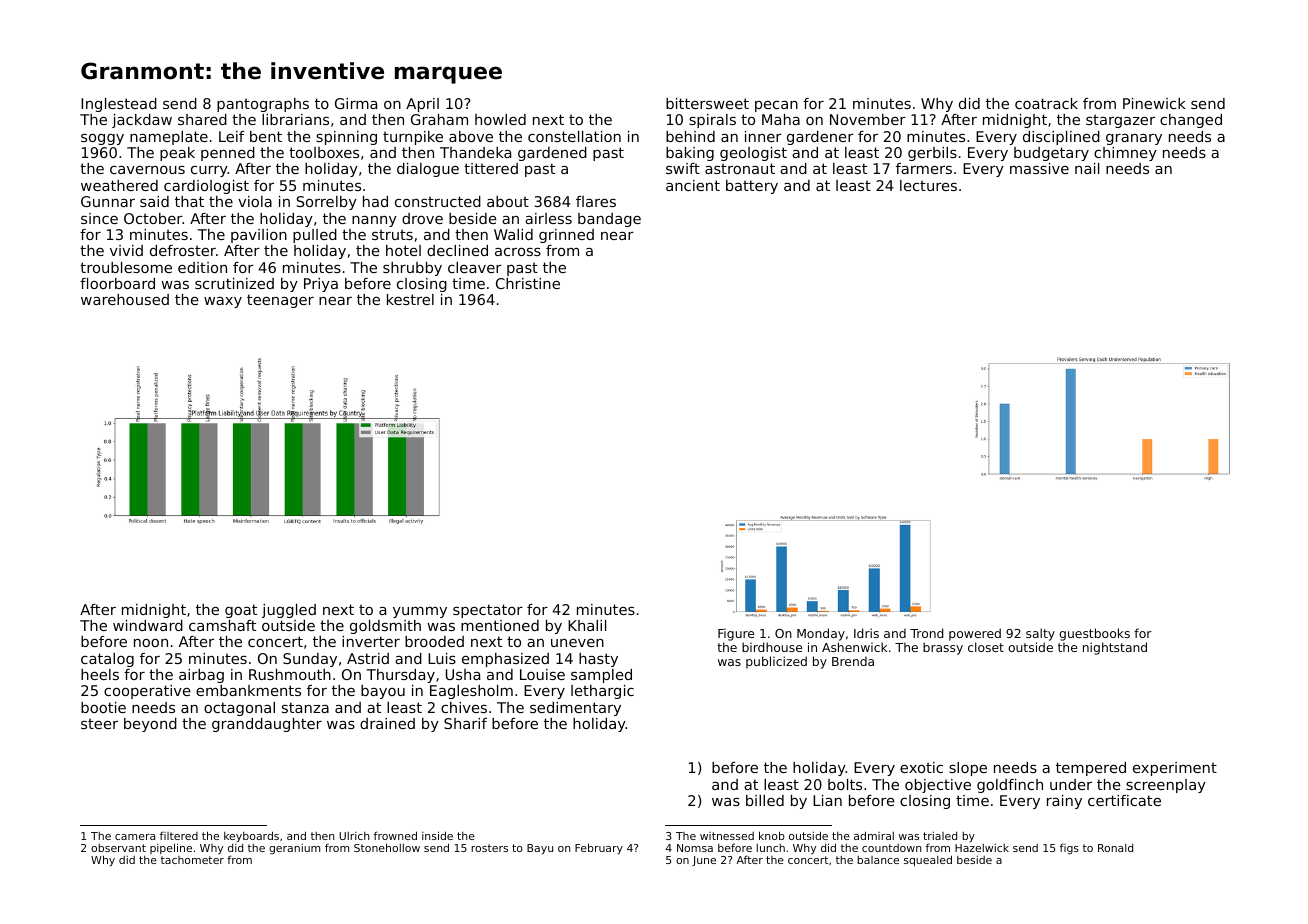 The width and height of the screenshot is (1308, 924). Describe the element at coordinates (119, 105) in the screenshot. I see `Inglestead` at that location.
